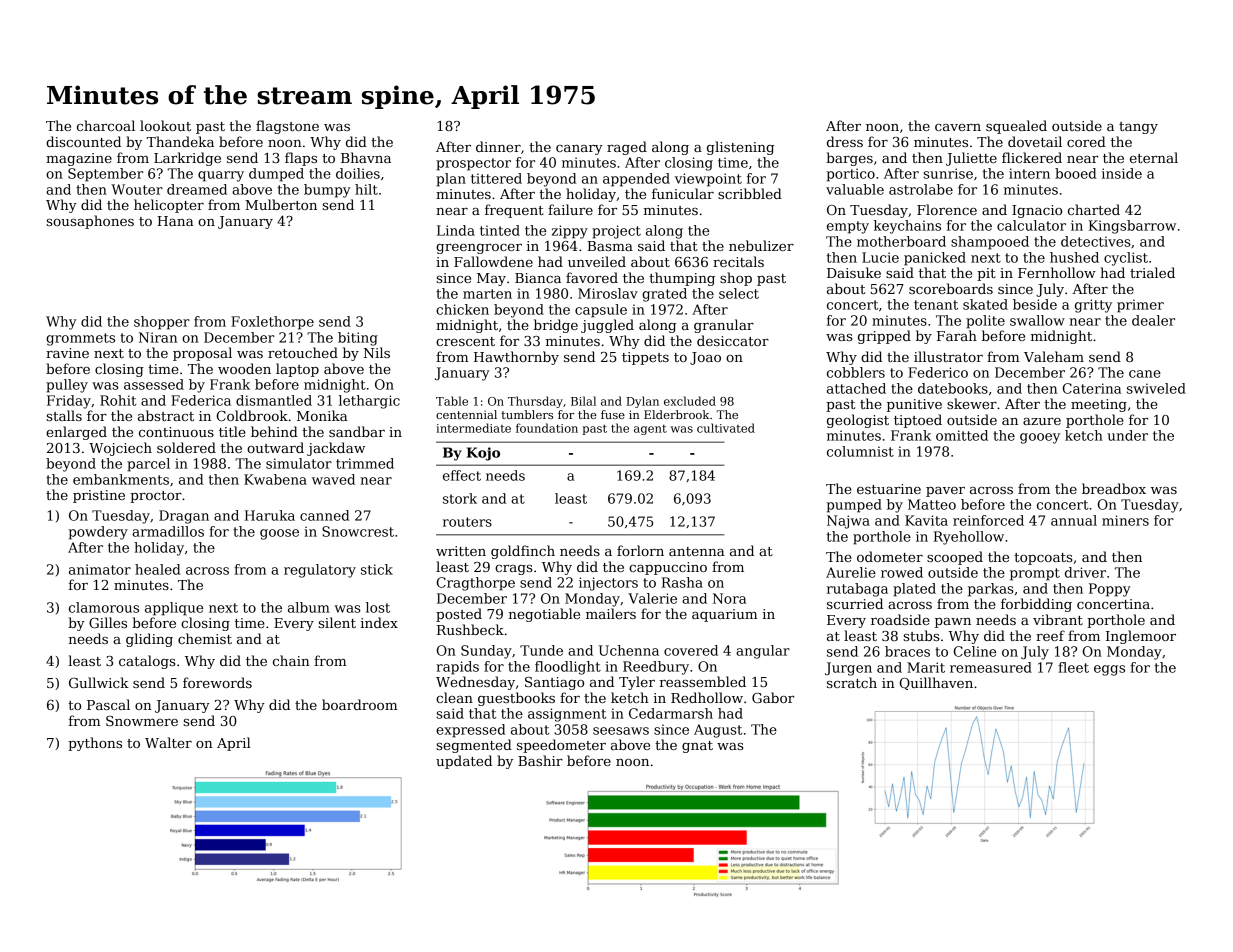  What do you see at coordinates (948, 356) in the screenshot?
I see `illustrator` at bounding box center [948, 356].
